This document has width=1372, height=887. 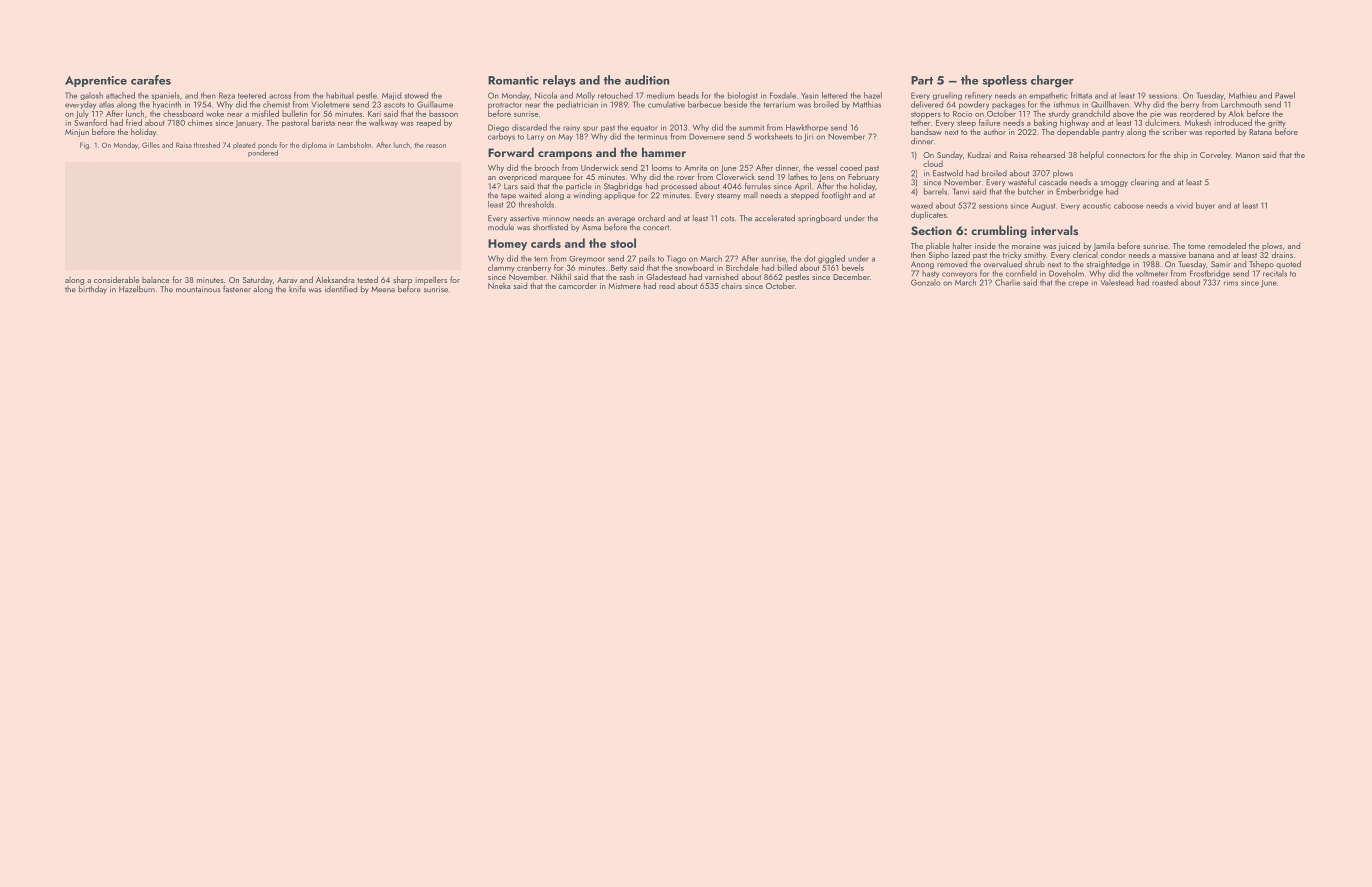 What do you see at coordinates (1052, 81) in the document?
I see `charger` at bounding box center [1052, 81].
